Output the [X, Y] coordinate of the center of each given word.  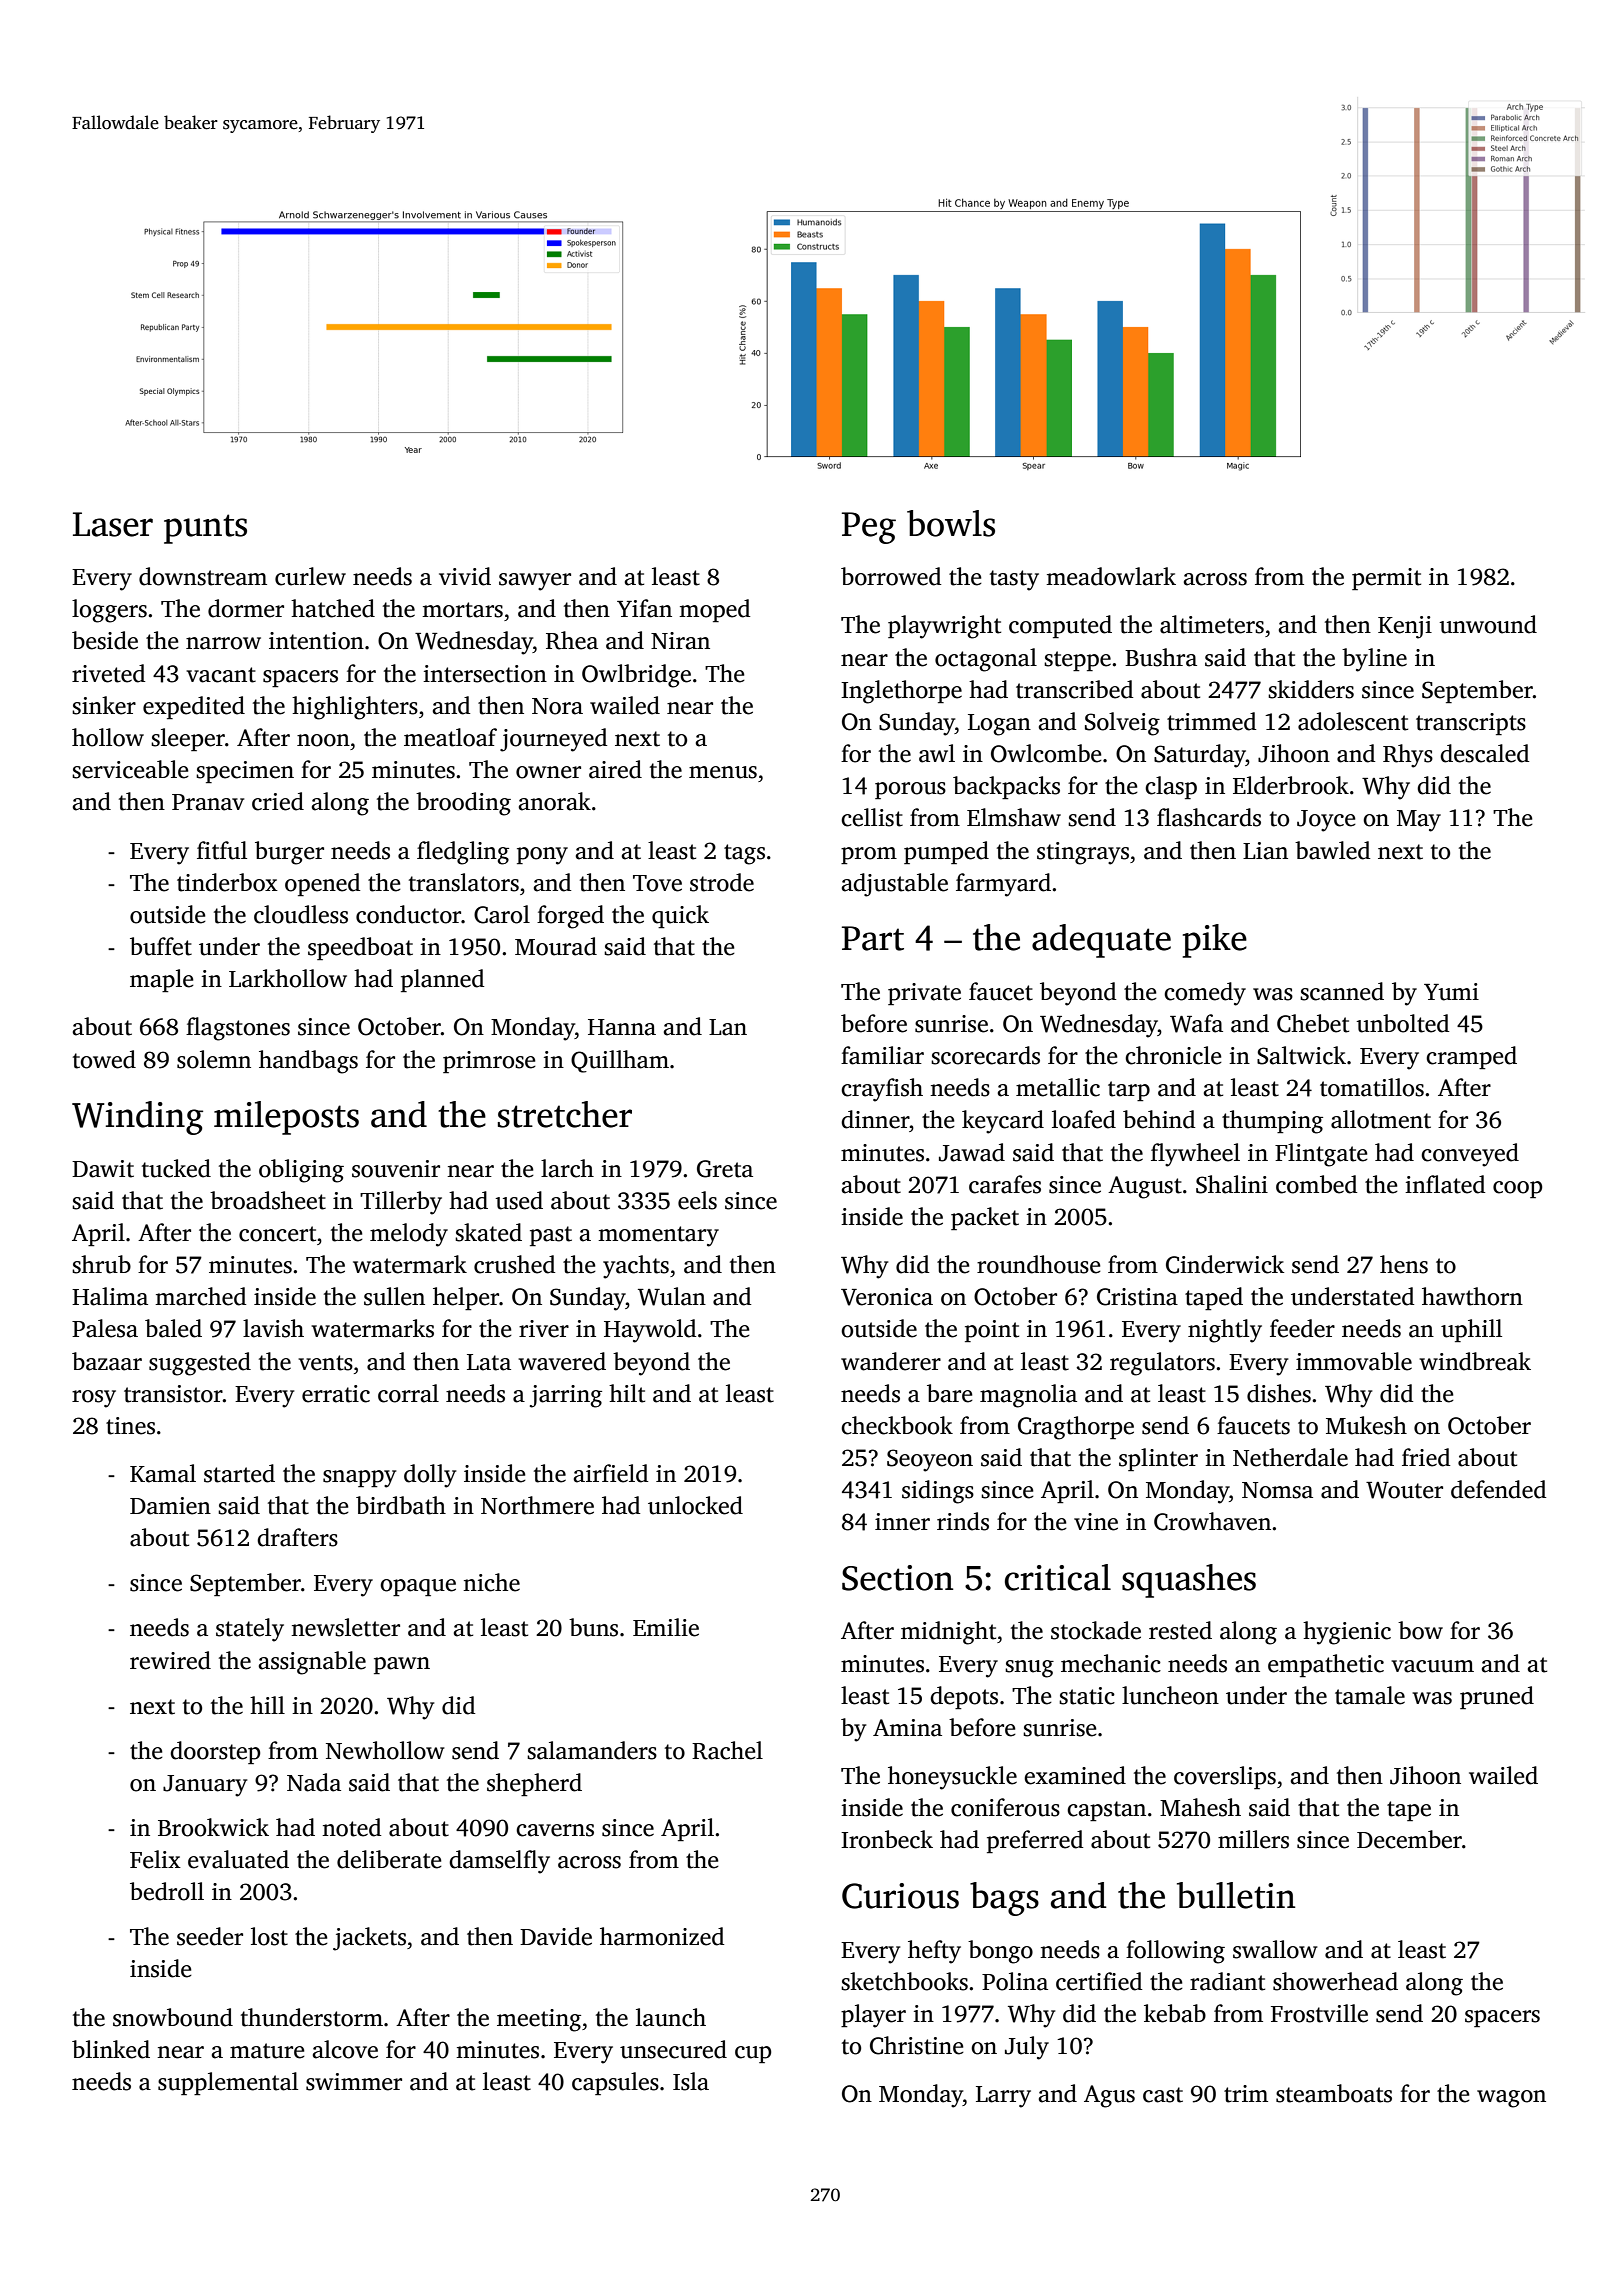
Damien [170, 1506]
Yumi [1451, 992]
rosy [94, 1399]
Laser [113, 524]
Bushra [1161, 657]
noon [323, 740]
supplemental [228, 2083]
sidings [938, 1492]
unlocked [695, 1505]
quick [680, 916]
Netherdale [1290, 1457]
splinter [1158, 1459]
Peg [869, 528]
